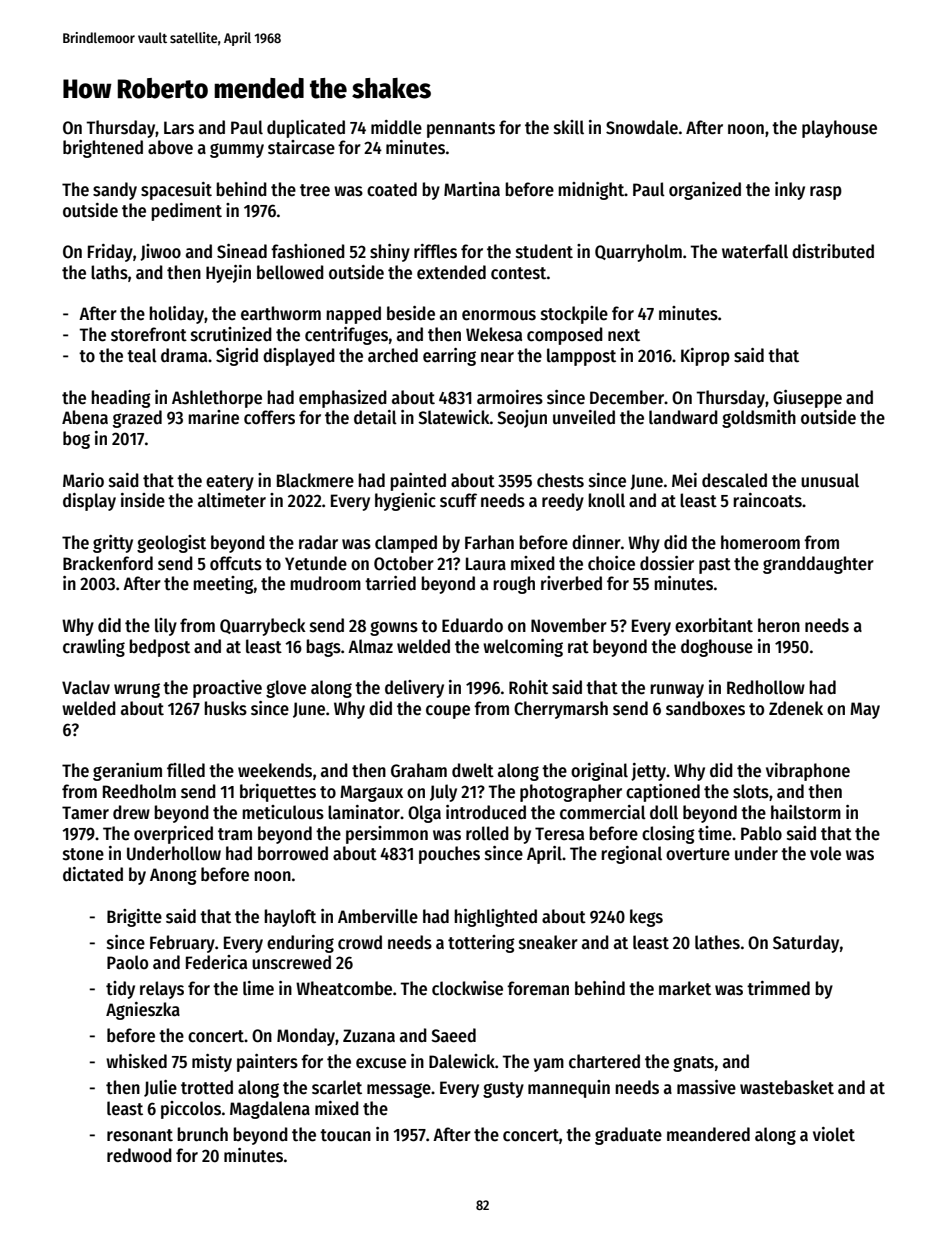 Image resolution: width=952 pixels, height=1233 pixels. What do you see at coordinates (149, 334) in the page?
I see `storefront` at bounding box center [149, 334].
